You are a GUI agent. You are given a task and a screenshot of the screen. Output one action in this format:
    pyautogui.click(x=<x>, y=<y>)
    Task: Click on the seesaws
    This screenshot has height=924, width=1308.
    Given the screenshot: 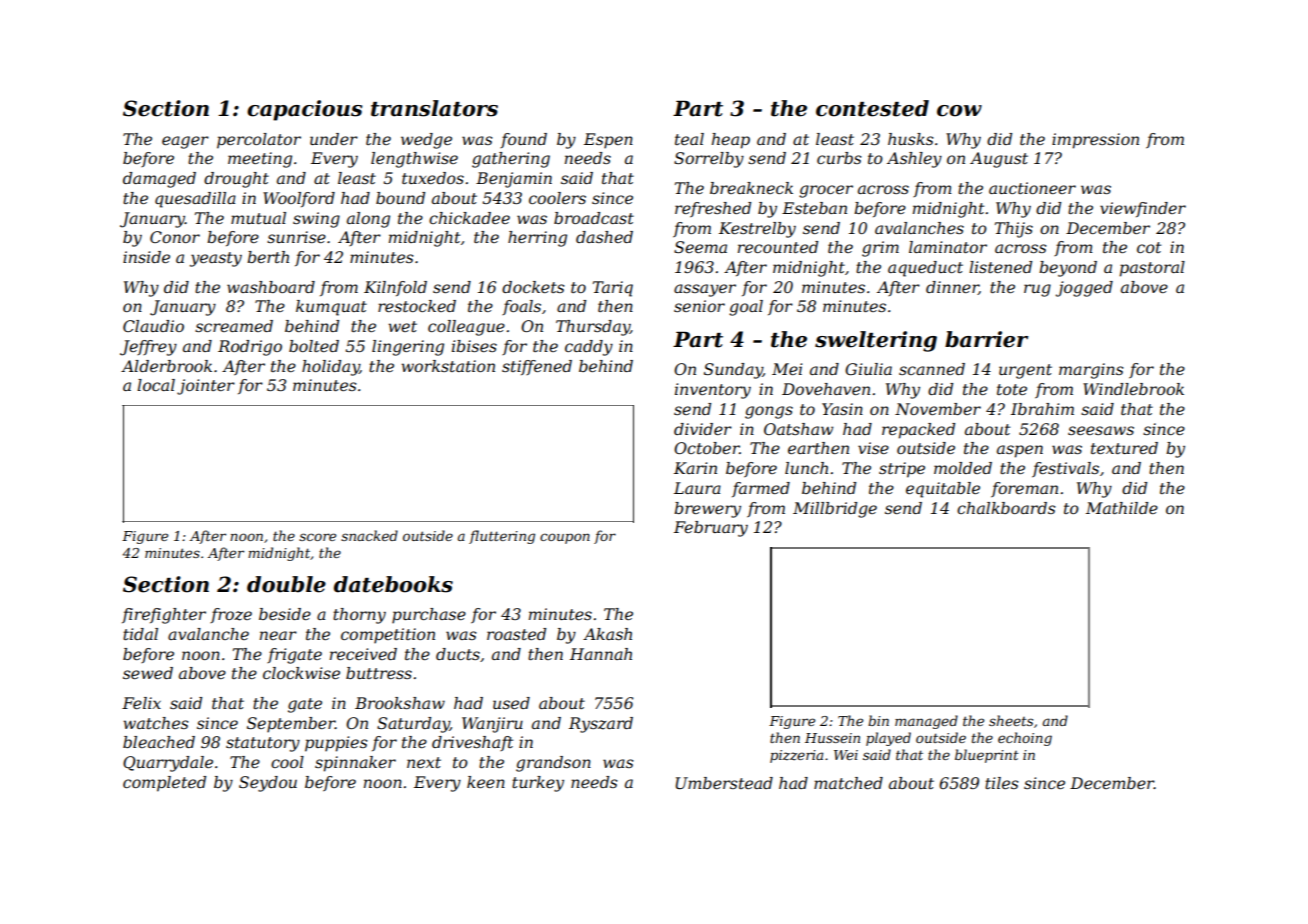 What is the action you would take?
    pyautogui.click(x=1101, y=430)
